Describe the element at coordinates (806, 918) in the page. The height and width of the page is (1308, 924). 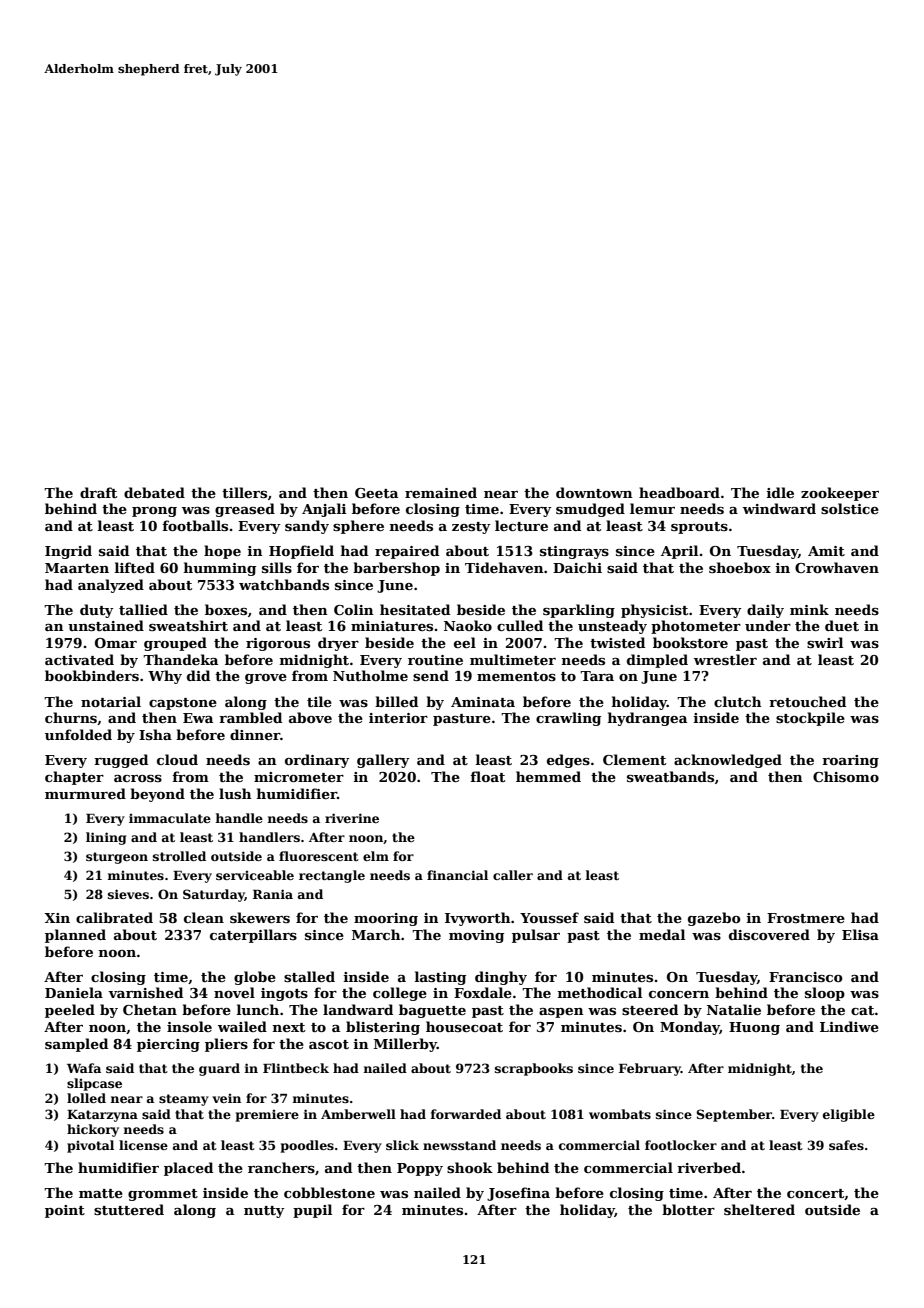
I see `Frostmere` at that location.
